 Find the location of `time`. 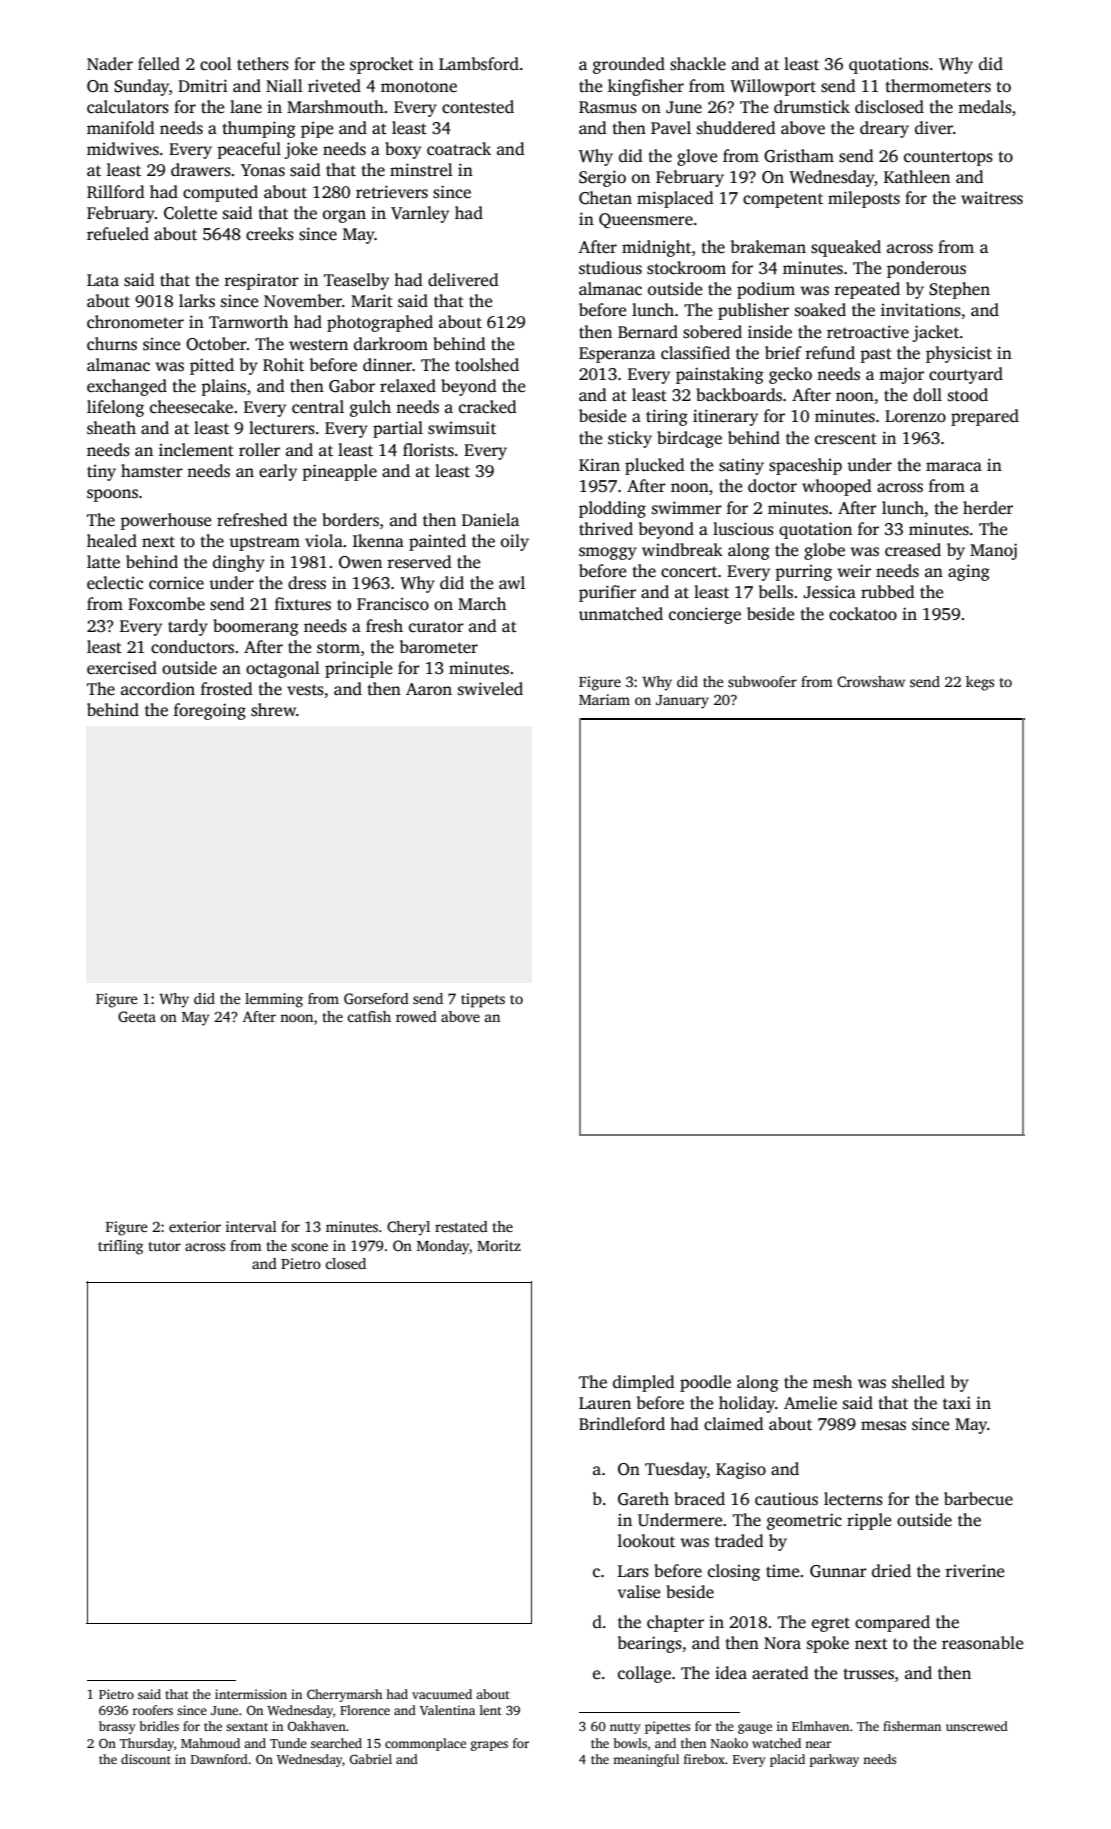

time is located at coordinates (783, 1571).
